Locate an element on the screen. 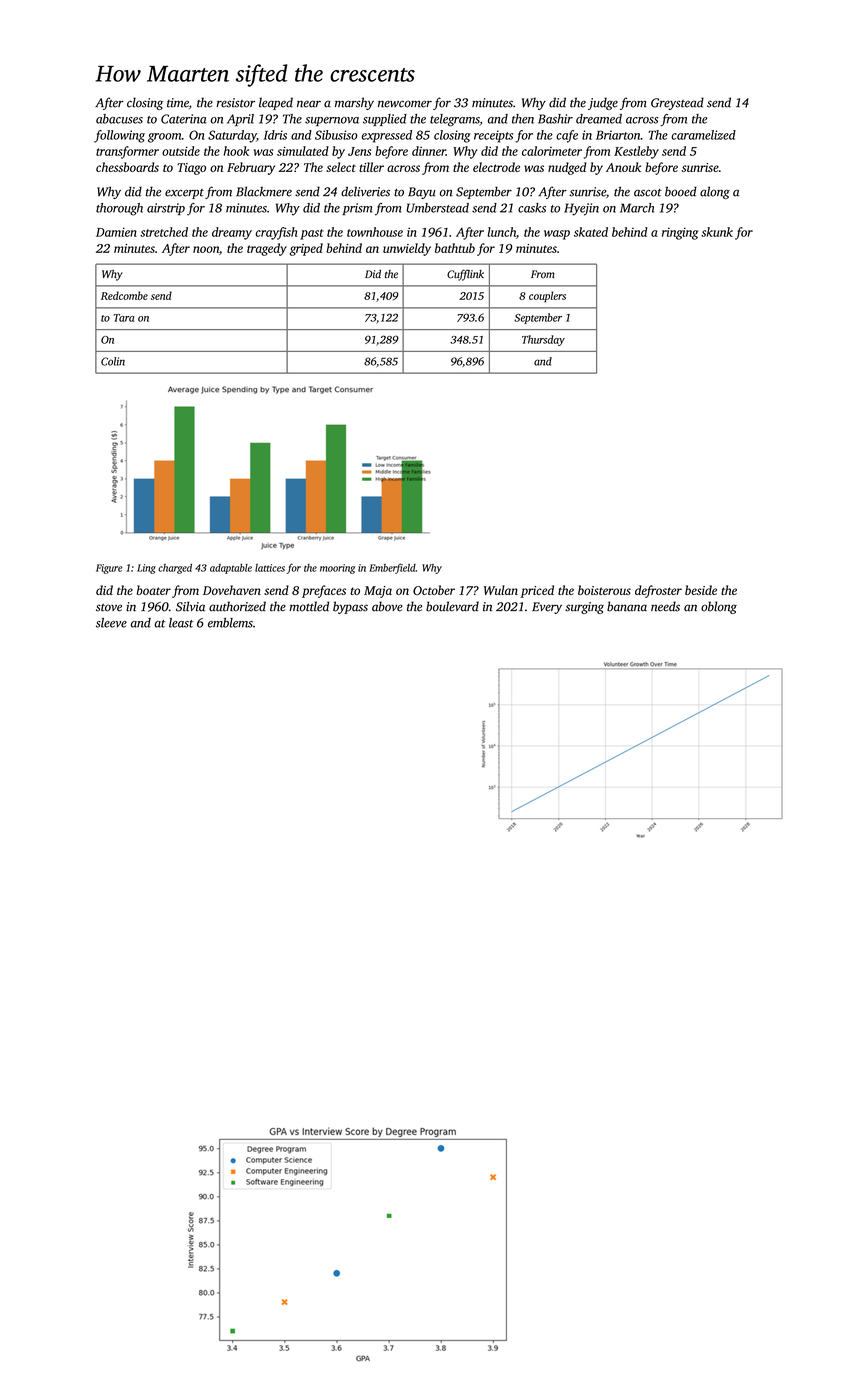 This screenshot has width=849, height=1400. banana is located at coordinates (627, 606).
